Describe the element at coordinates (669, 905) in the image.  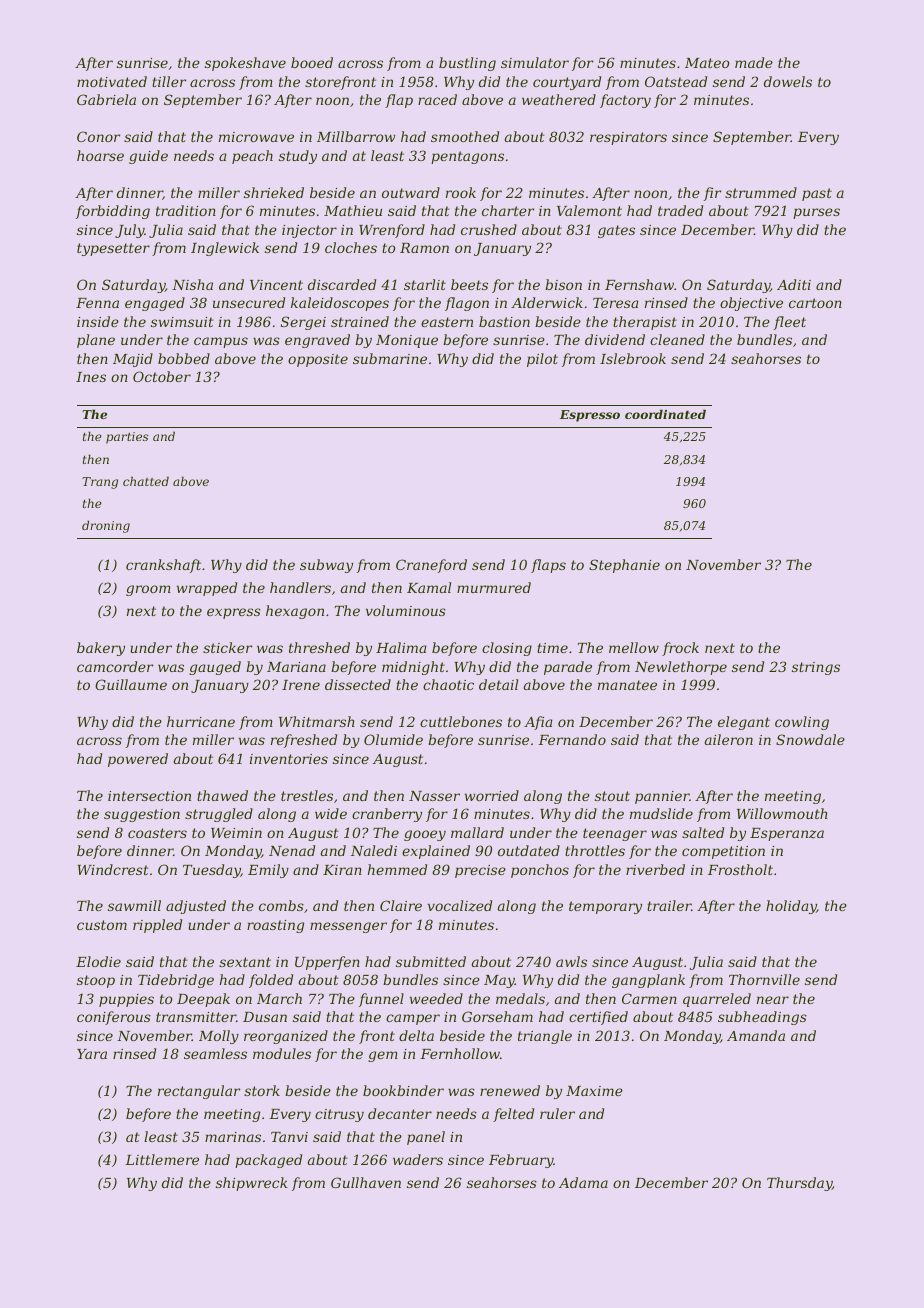
I see `trailer` at that location.
